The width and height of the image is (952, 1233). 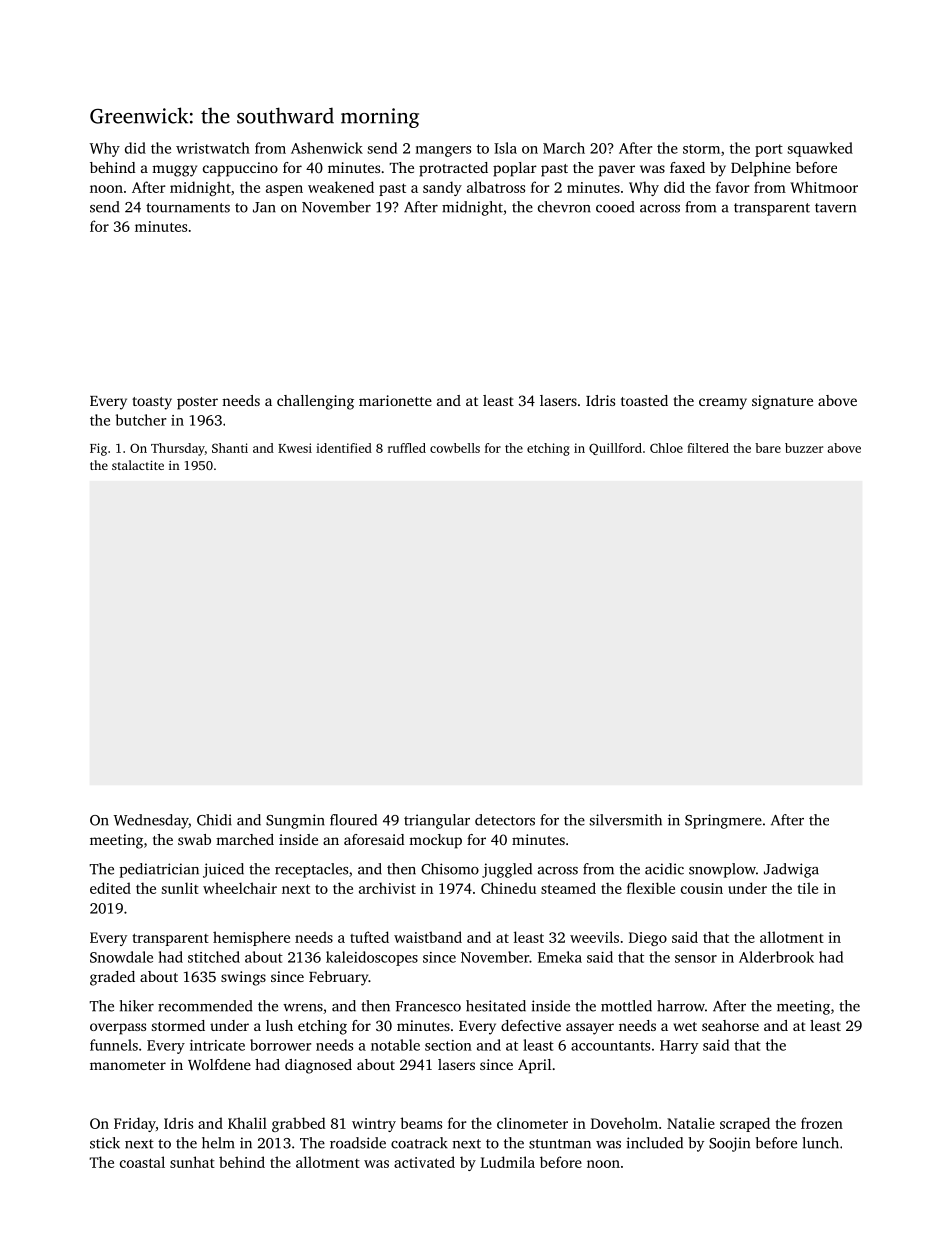 What do you see at coordinates (505, 820) in the image?
I see `detectors` at bounding box center [505, 820].
